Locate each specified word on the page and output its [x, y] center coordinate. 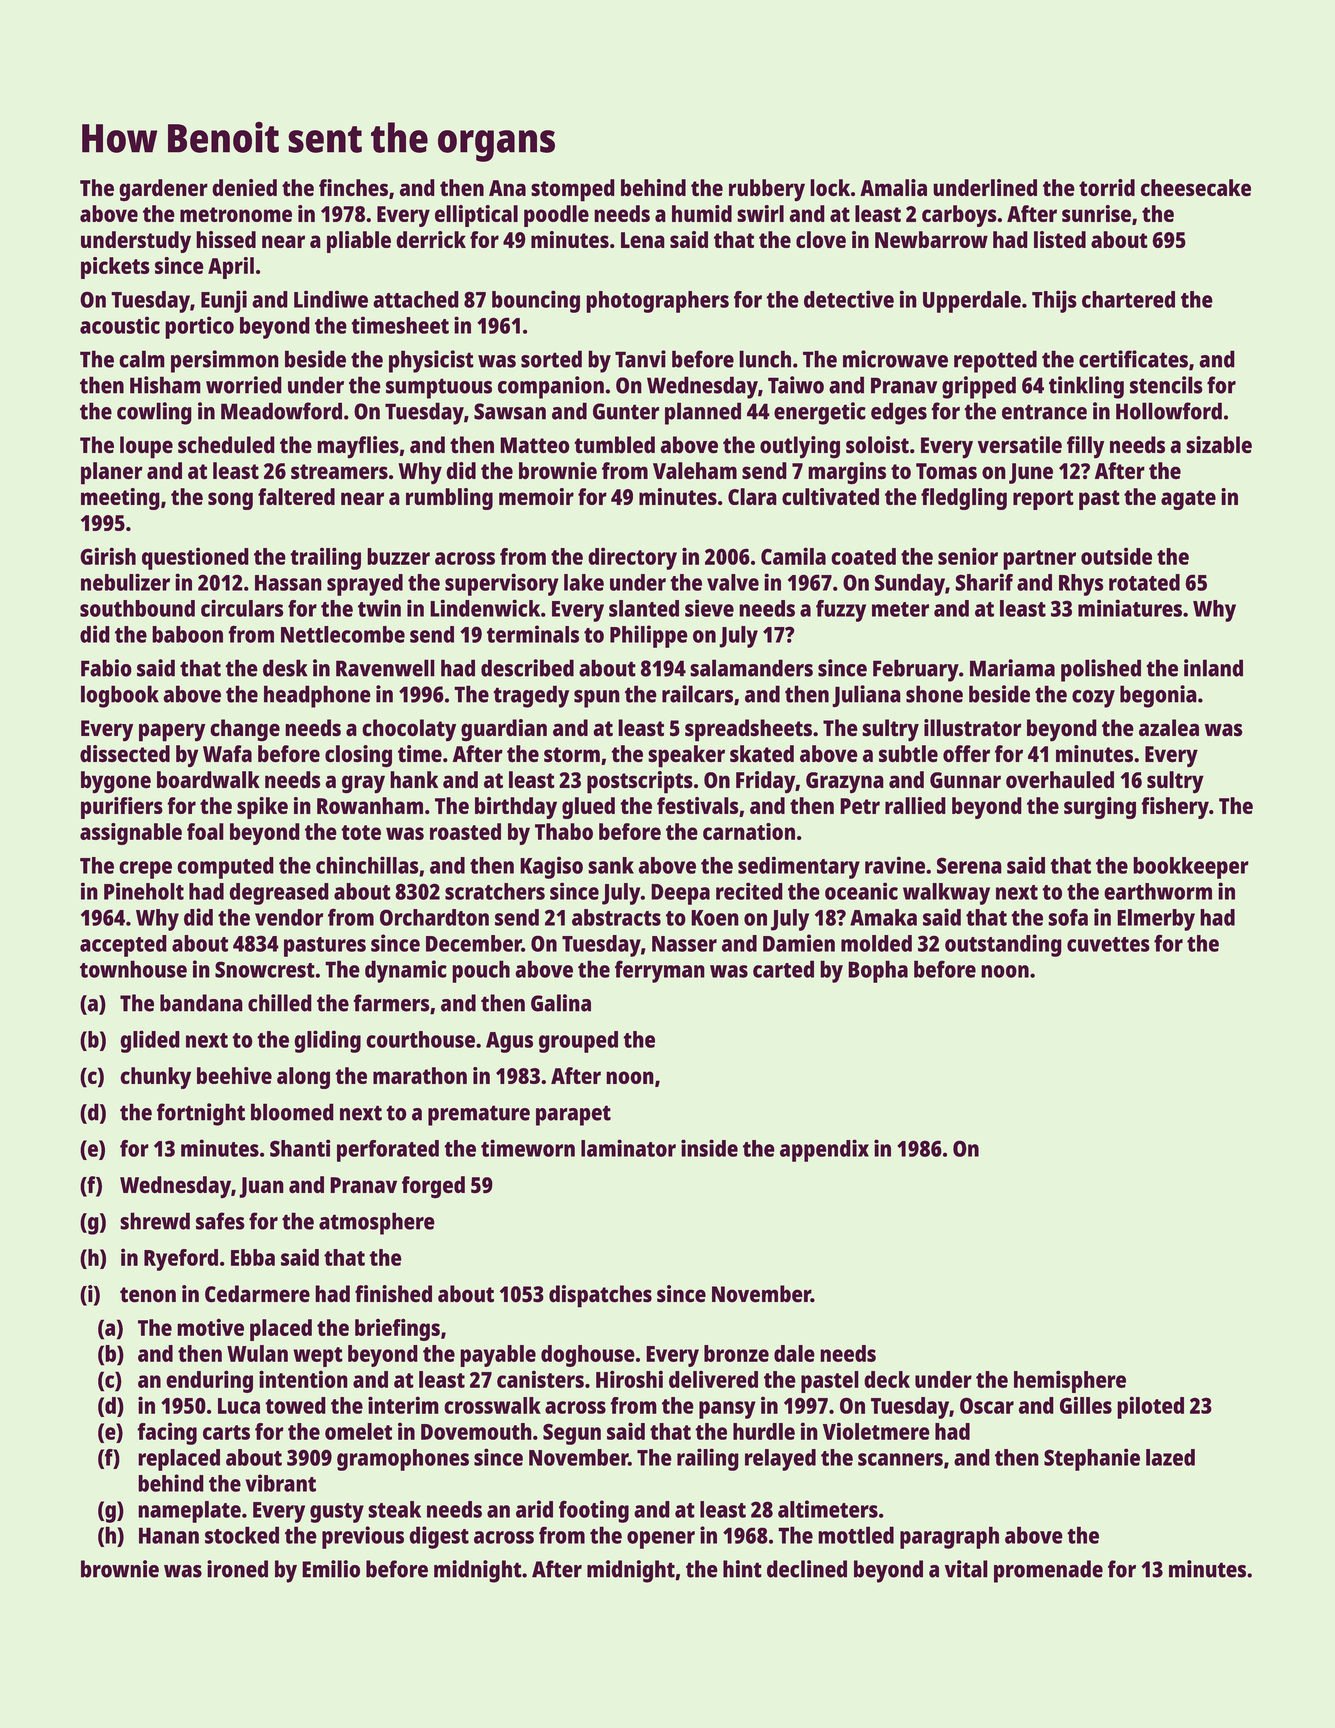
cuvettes [1108, 944]
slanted [644, 608]
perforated [388, 1151]
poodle [556, 216]
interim [403, 1405]
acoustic [120, 325]
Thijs [1054, 301]
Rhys [1081, 585]
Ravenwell [385, 668]
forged [433, 1187]
